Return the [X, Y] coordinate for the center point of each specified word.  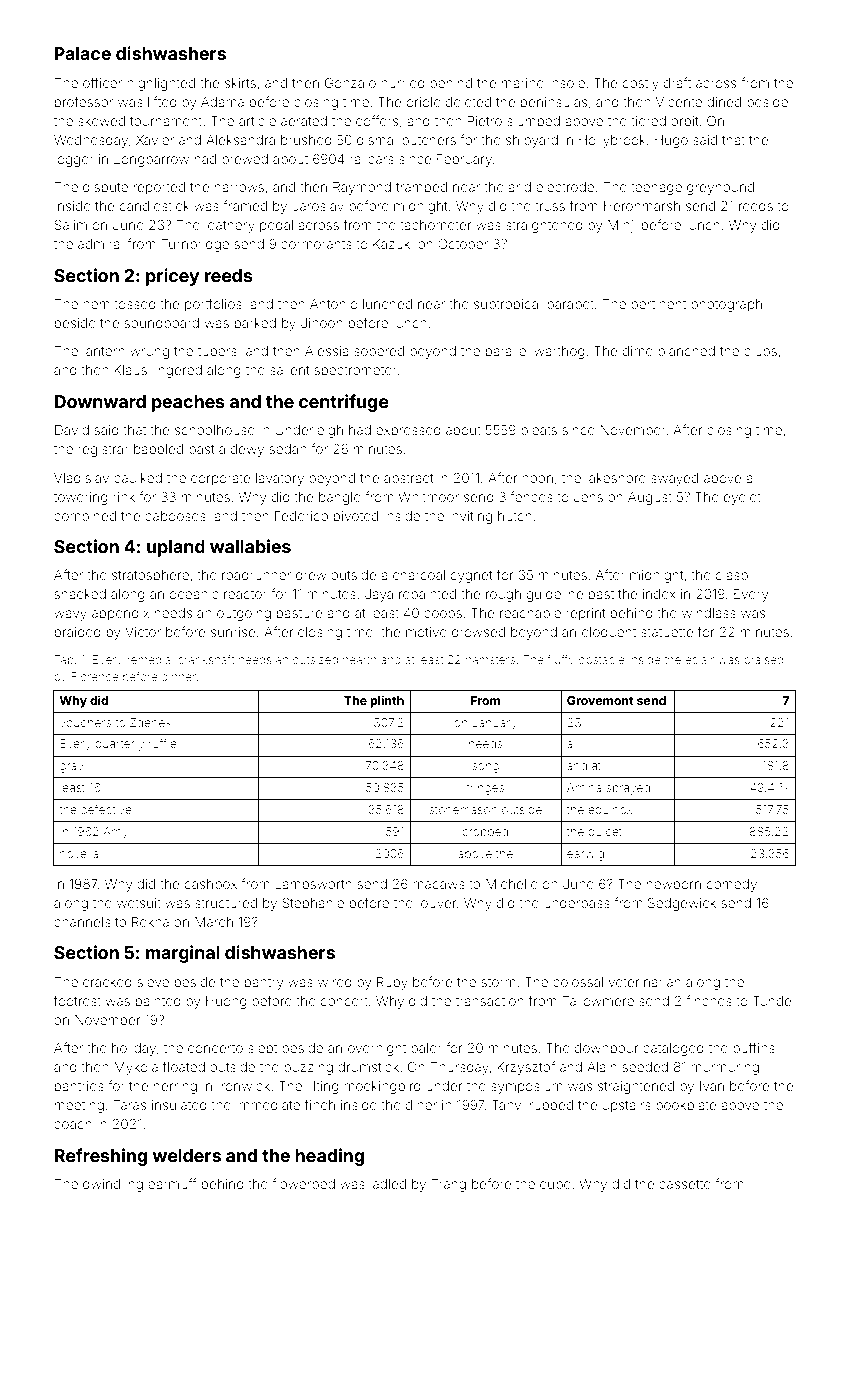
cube [555, 1184]
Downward [100, 401]
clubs [760, 351]
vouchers [85, 722]
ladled [388, 1184]
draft [677, 82]
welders [186, 1155]
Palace [82, 53]
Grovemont [600, 700]
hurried [403, 83]
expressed [408, 431]
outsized [315, 659]
